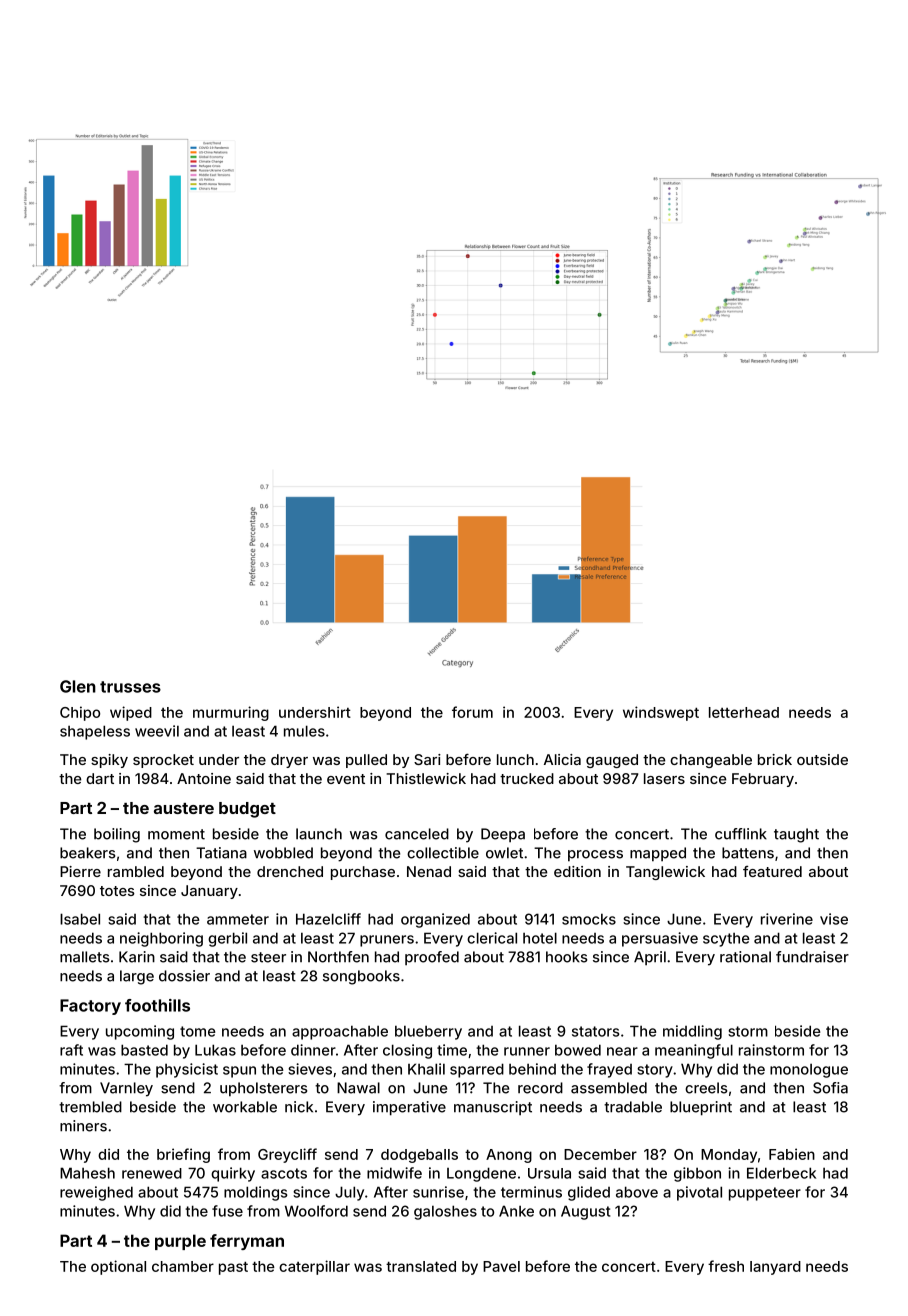  I want to click on Alicia, so click(562, 759).
